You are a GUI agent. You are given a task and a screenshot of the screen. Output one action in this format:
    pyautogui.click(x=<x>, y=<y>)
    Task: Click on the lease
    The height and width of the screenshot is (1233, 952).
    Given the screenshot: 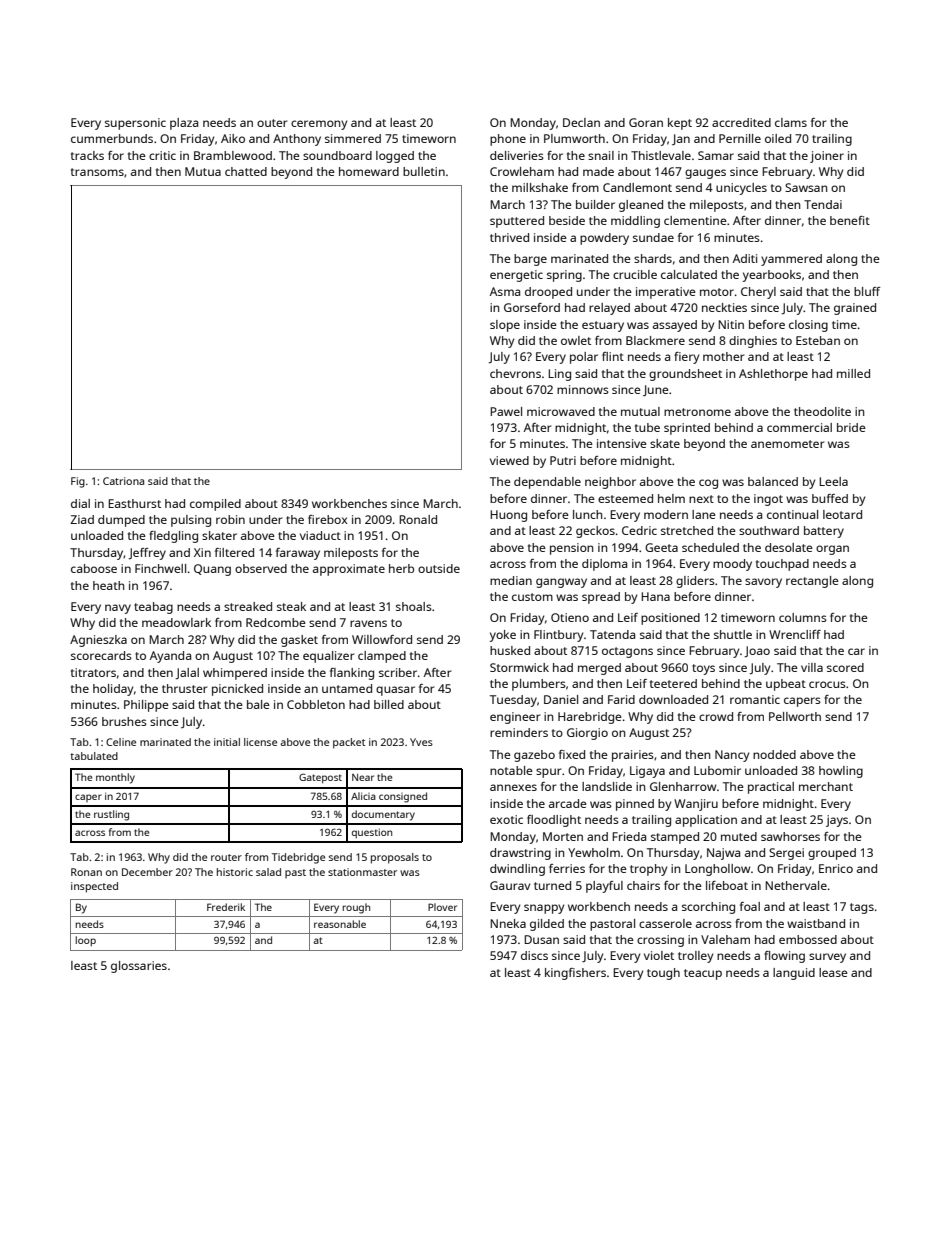 What is the action you would take?
    pyautogui.click(x=833, y=972)
